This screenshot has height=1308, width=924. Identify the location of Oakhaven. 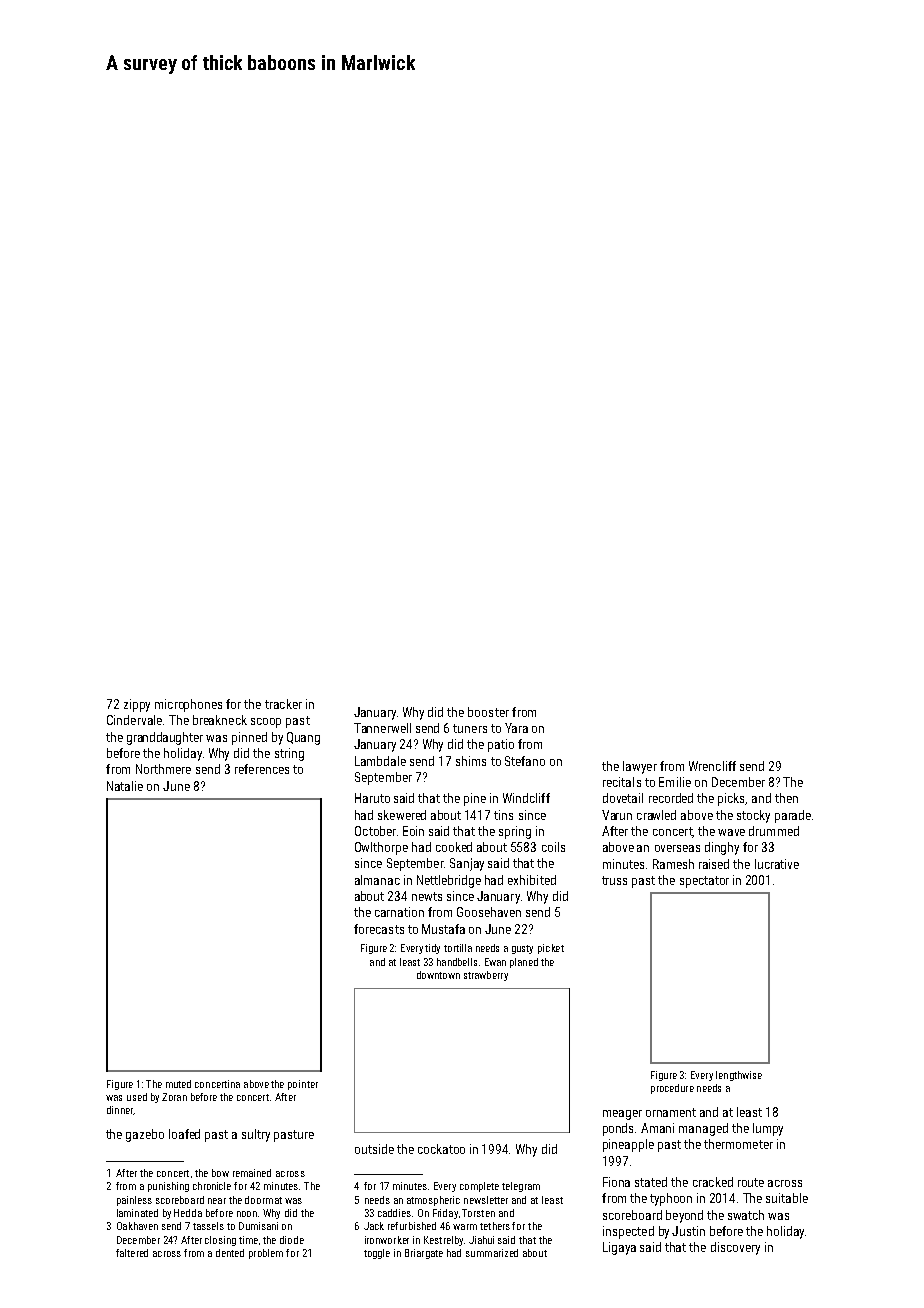
(137, 1226).
